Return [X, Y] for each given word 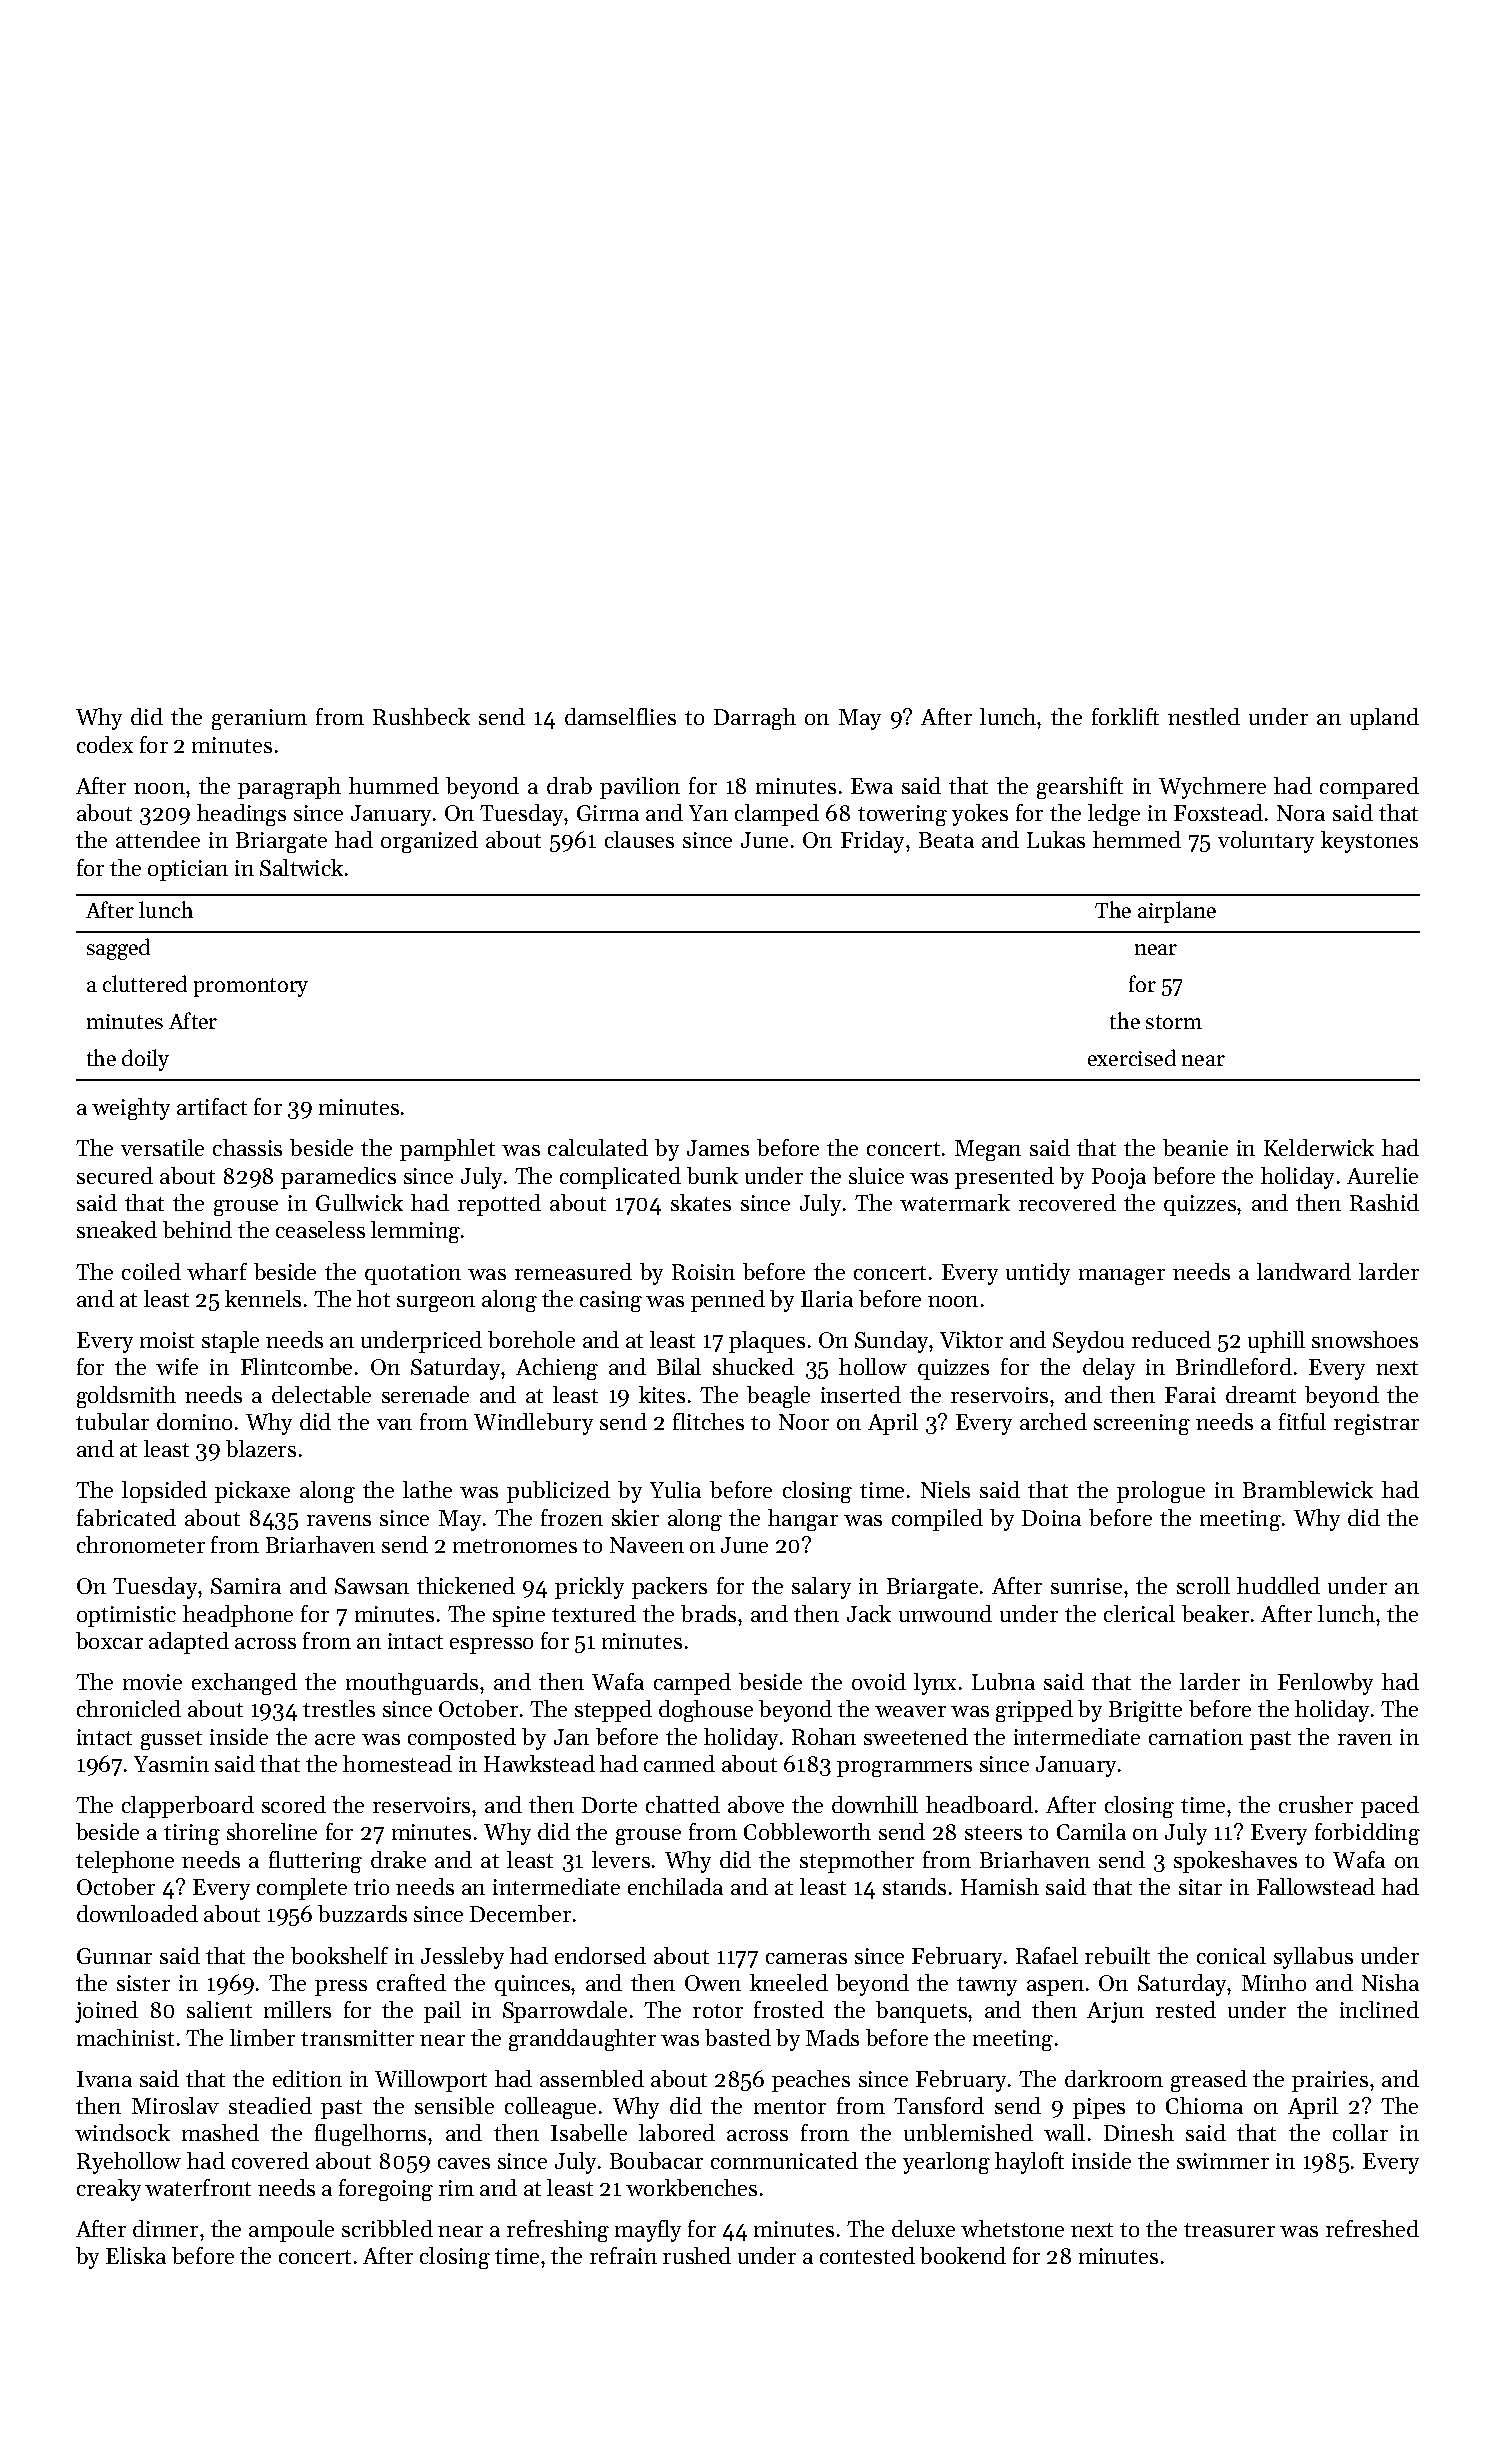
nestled [1204, 716]
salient [219, 2009]
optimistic [126, 1616]
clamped [777, 815]
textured [594, 1613]
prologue [1161, 1492]
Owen [713, 1983]
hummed [394, 785]
